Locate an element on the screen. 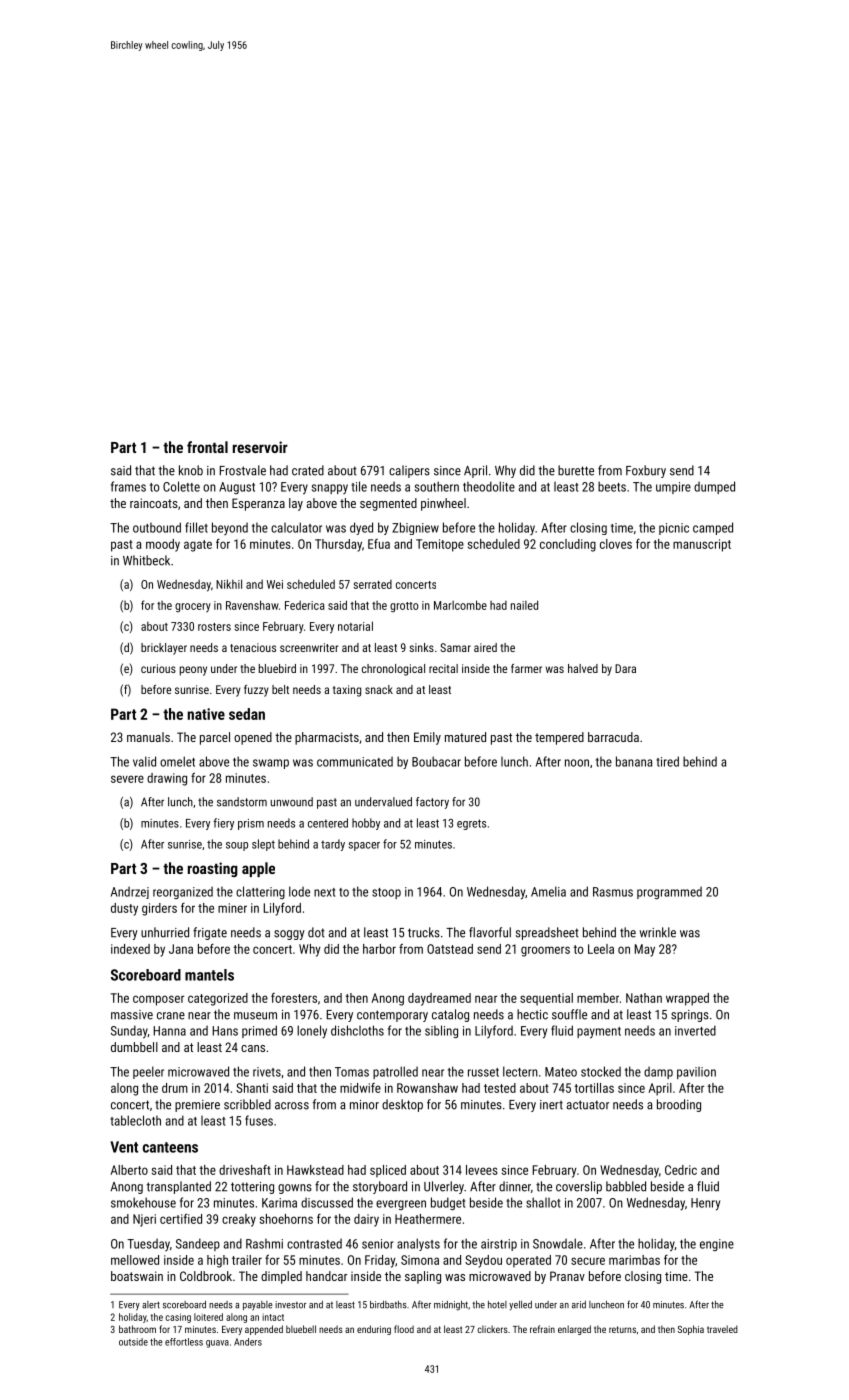  frames is located at coordinates (128, 486).
